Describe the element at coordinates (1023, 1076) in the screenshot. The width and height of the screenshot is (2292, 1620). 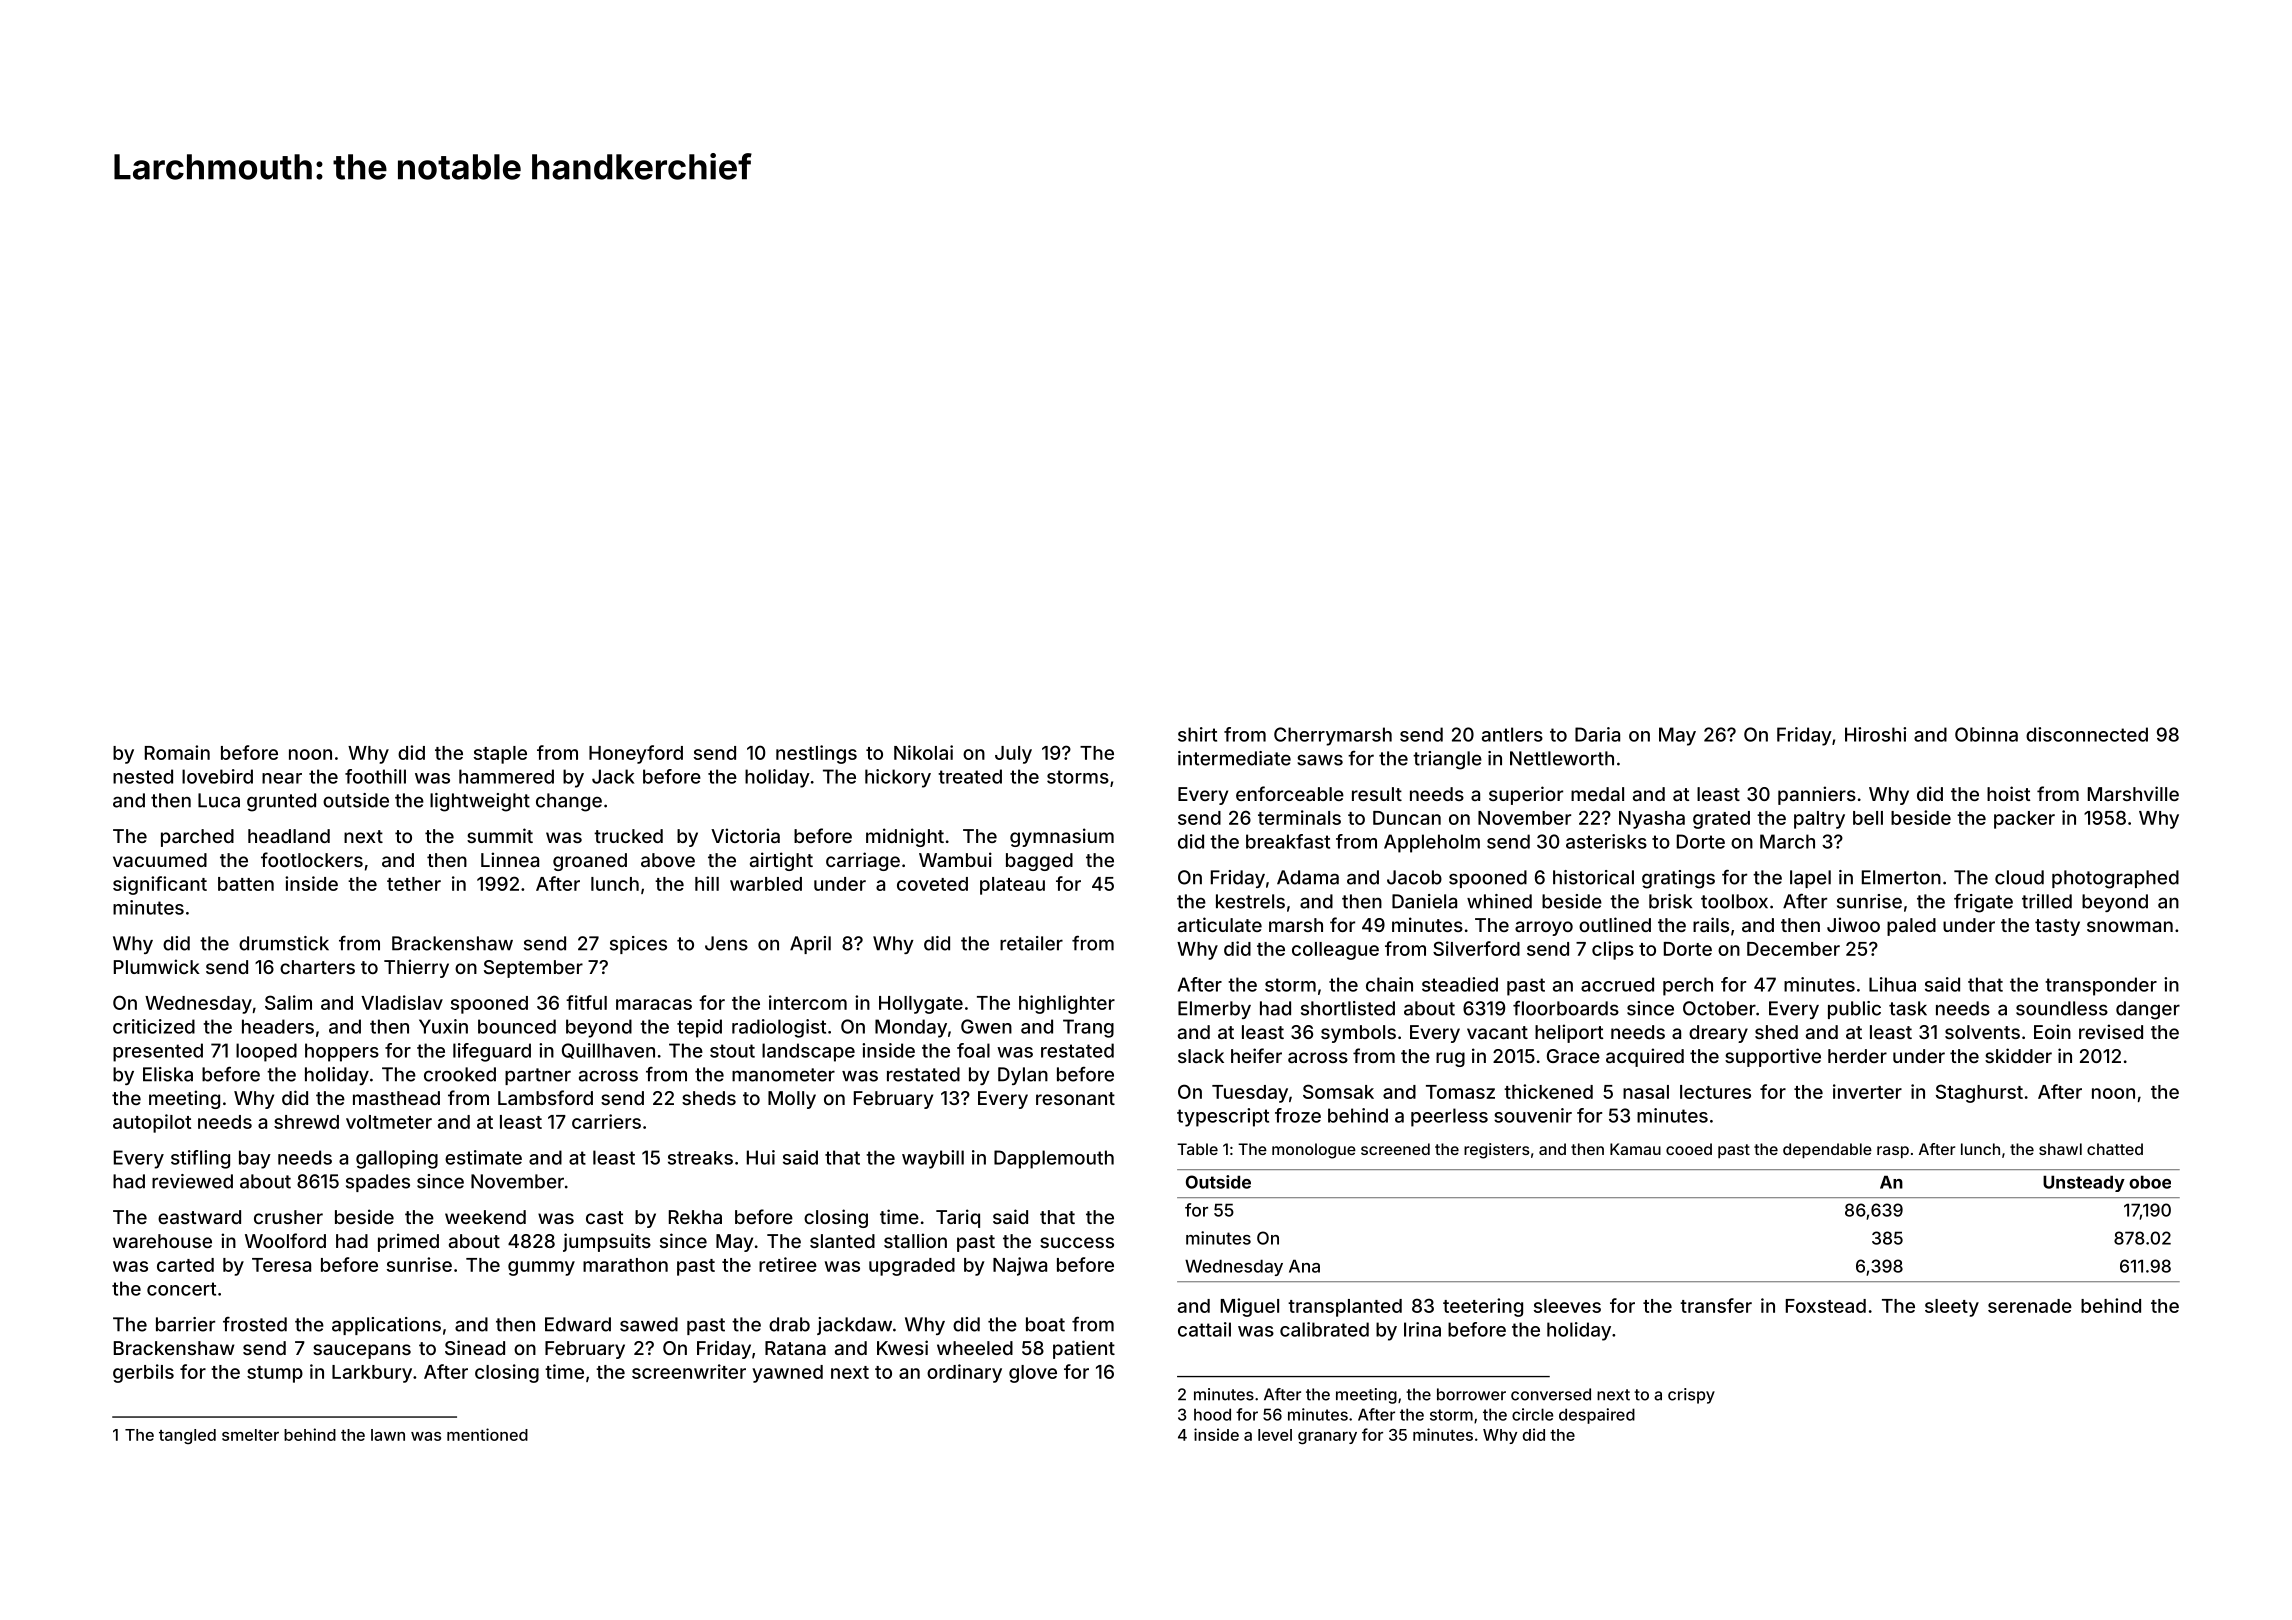
I see `Dylan` at that location.
